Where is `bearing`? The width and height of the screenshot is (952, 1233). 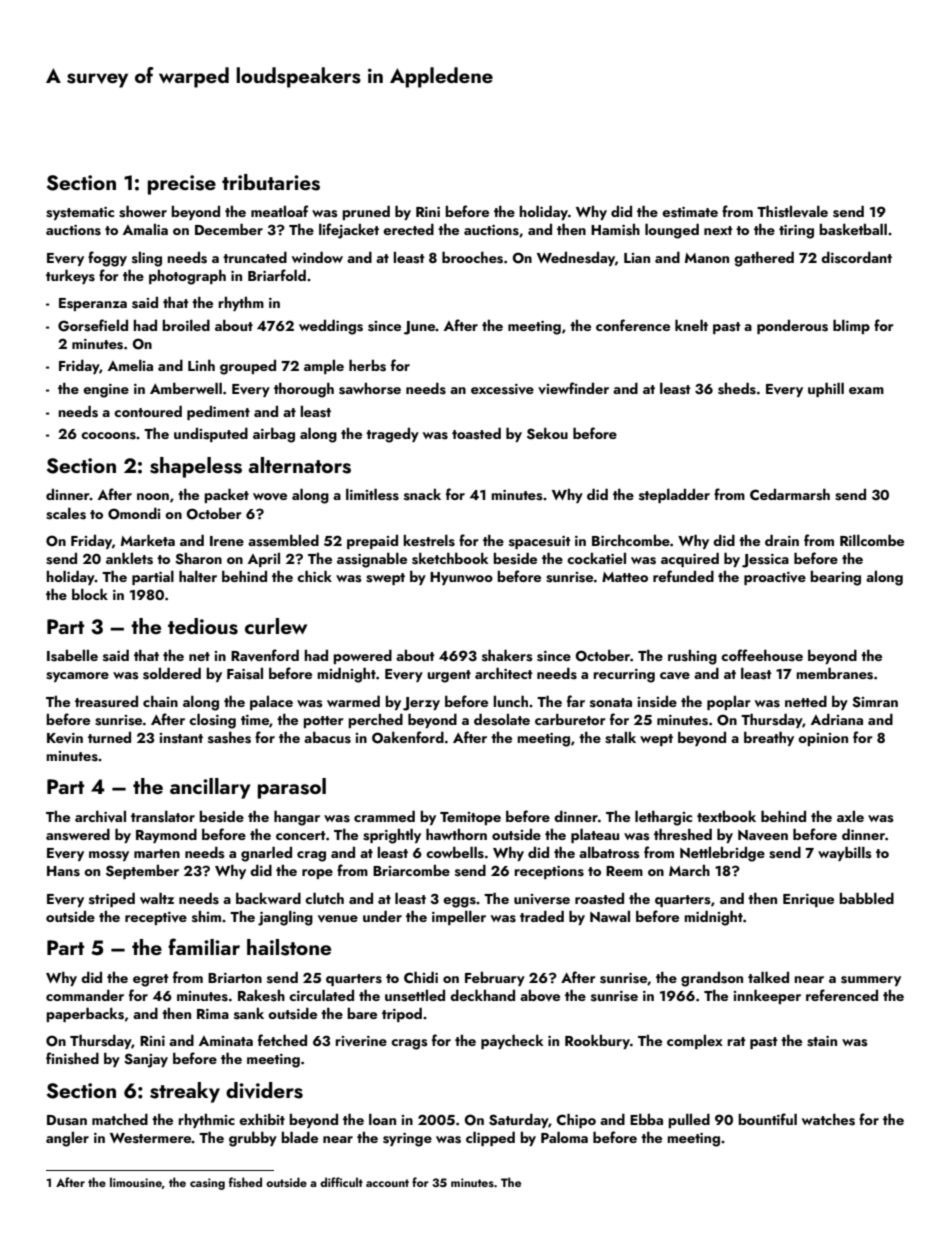 bearing is located at coordinates (835, 578).
